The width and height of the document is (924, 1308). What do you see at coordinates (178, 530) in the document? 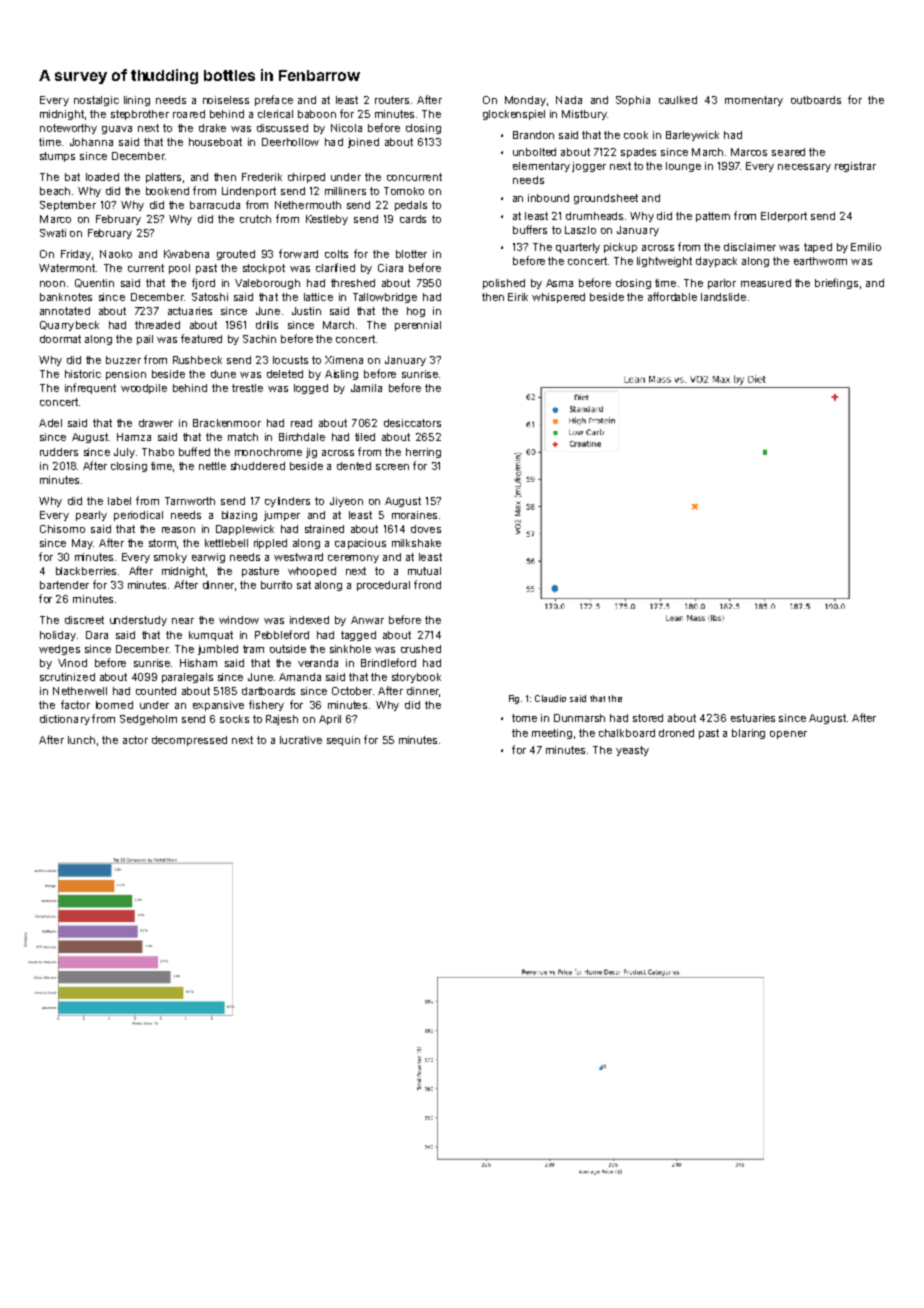
I see `reason` at bounding box center [178, 530].
